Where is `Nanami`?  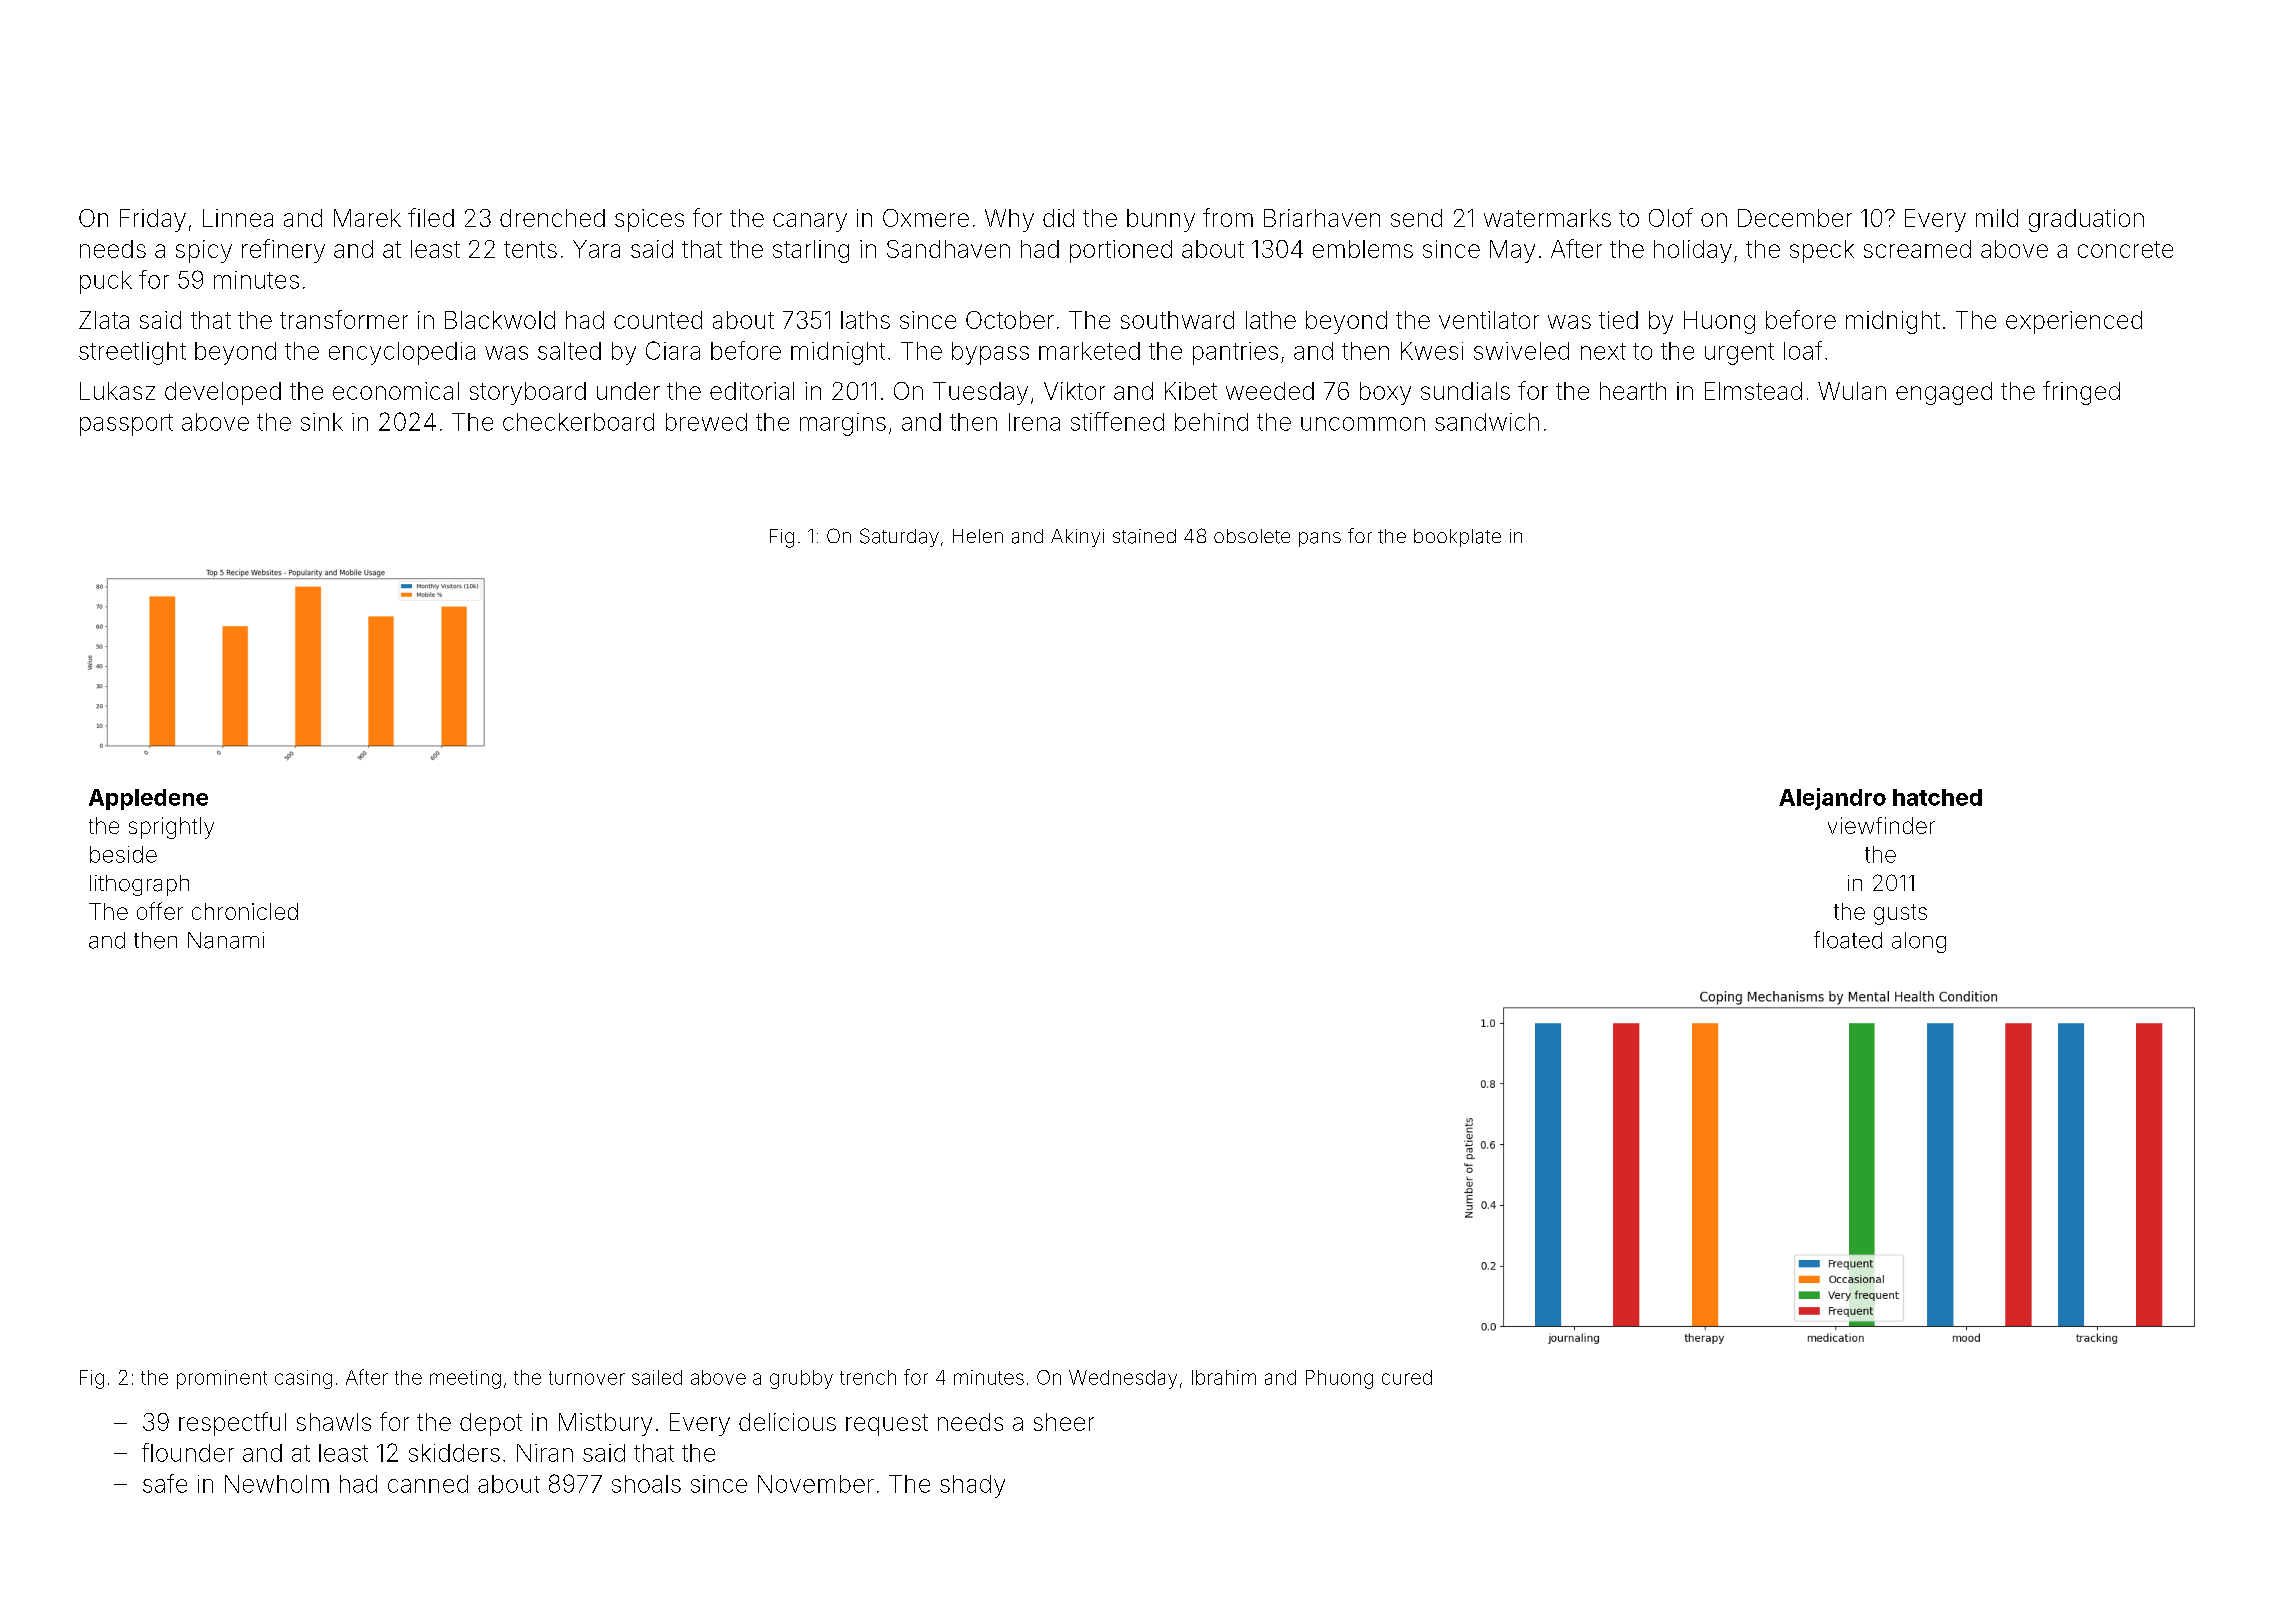
Nanami is located at coordinates (226, 940).
